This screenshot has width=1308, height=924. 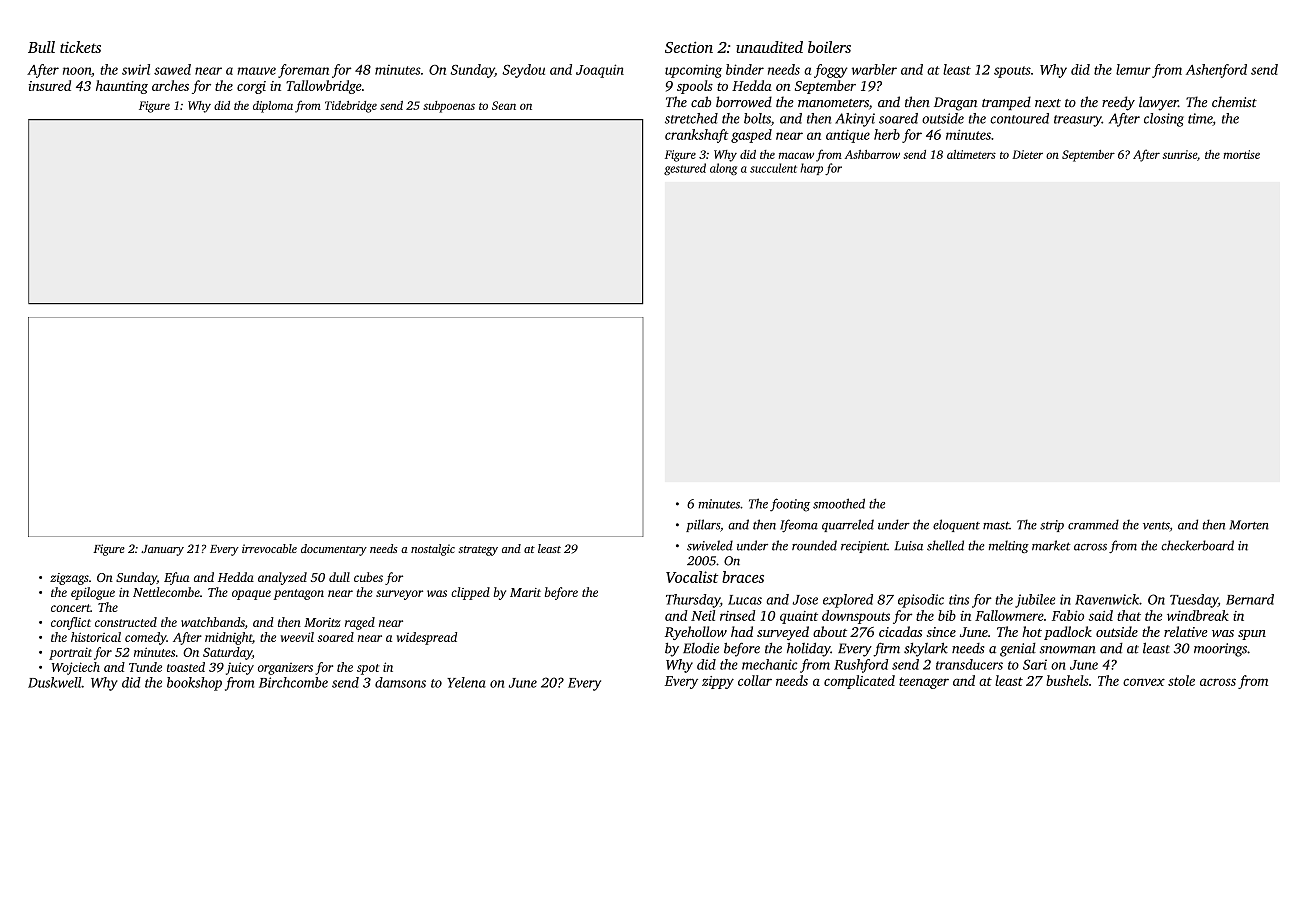 What do you see at coordinates (273, 107) in the screenshot?
I see `diploma` at bounding box center [273, 107].
